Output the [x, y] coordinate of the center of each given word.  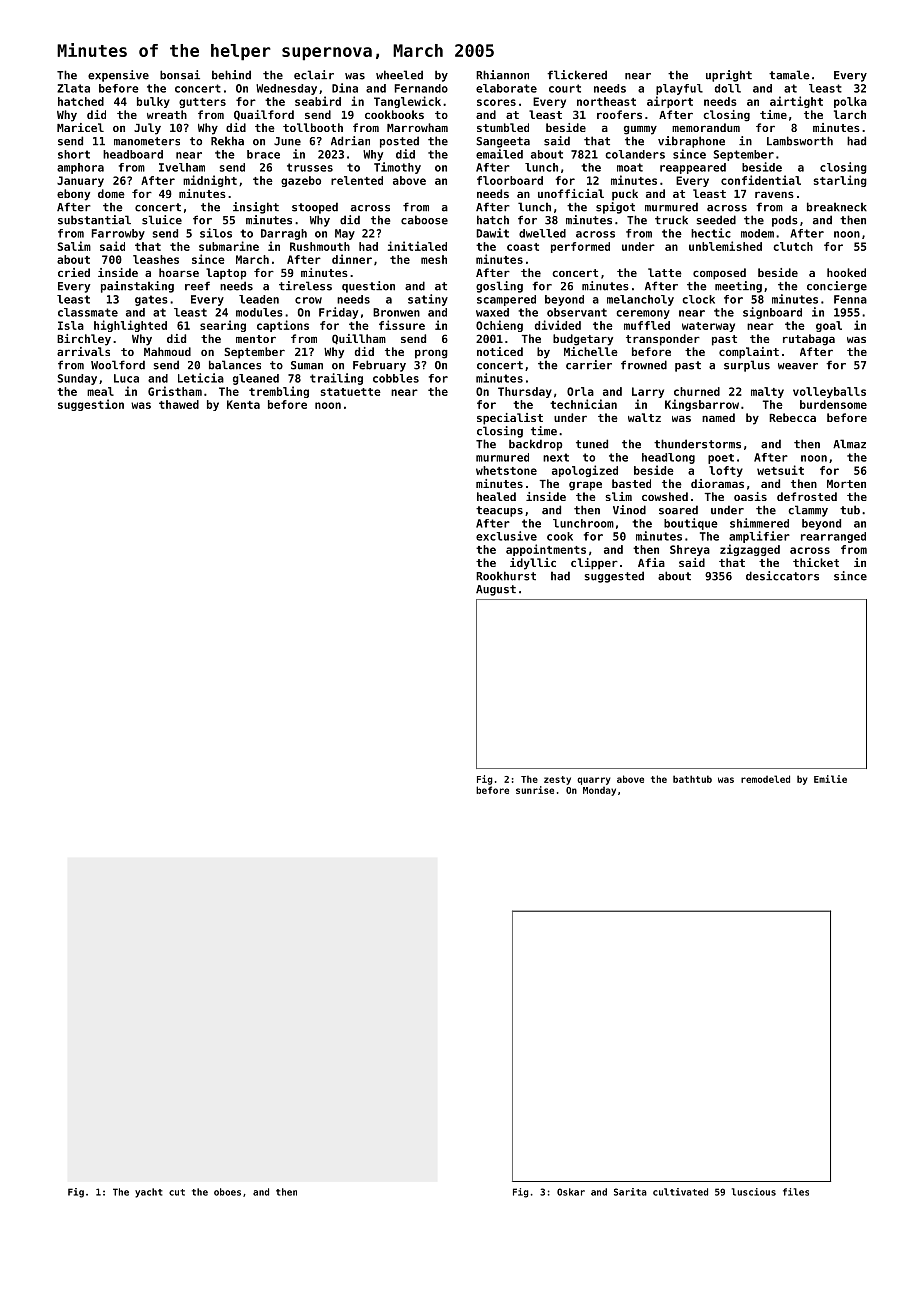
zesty [557, 780]
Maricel [80, 127]
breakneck [837, 207]
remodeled [765, 779]
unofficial [571, 193]
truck [671, 220]
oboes [227, 1192]
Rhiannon [502, 75]
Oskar [571, 1192]
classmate [88, 312]
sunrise [535, 790]
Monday [599, 791]
